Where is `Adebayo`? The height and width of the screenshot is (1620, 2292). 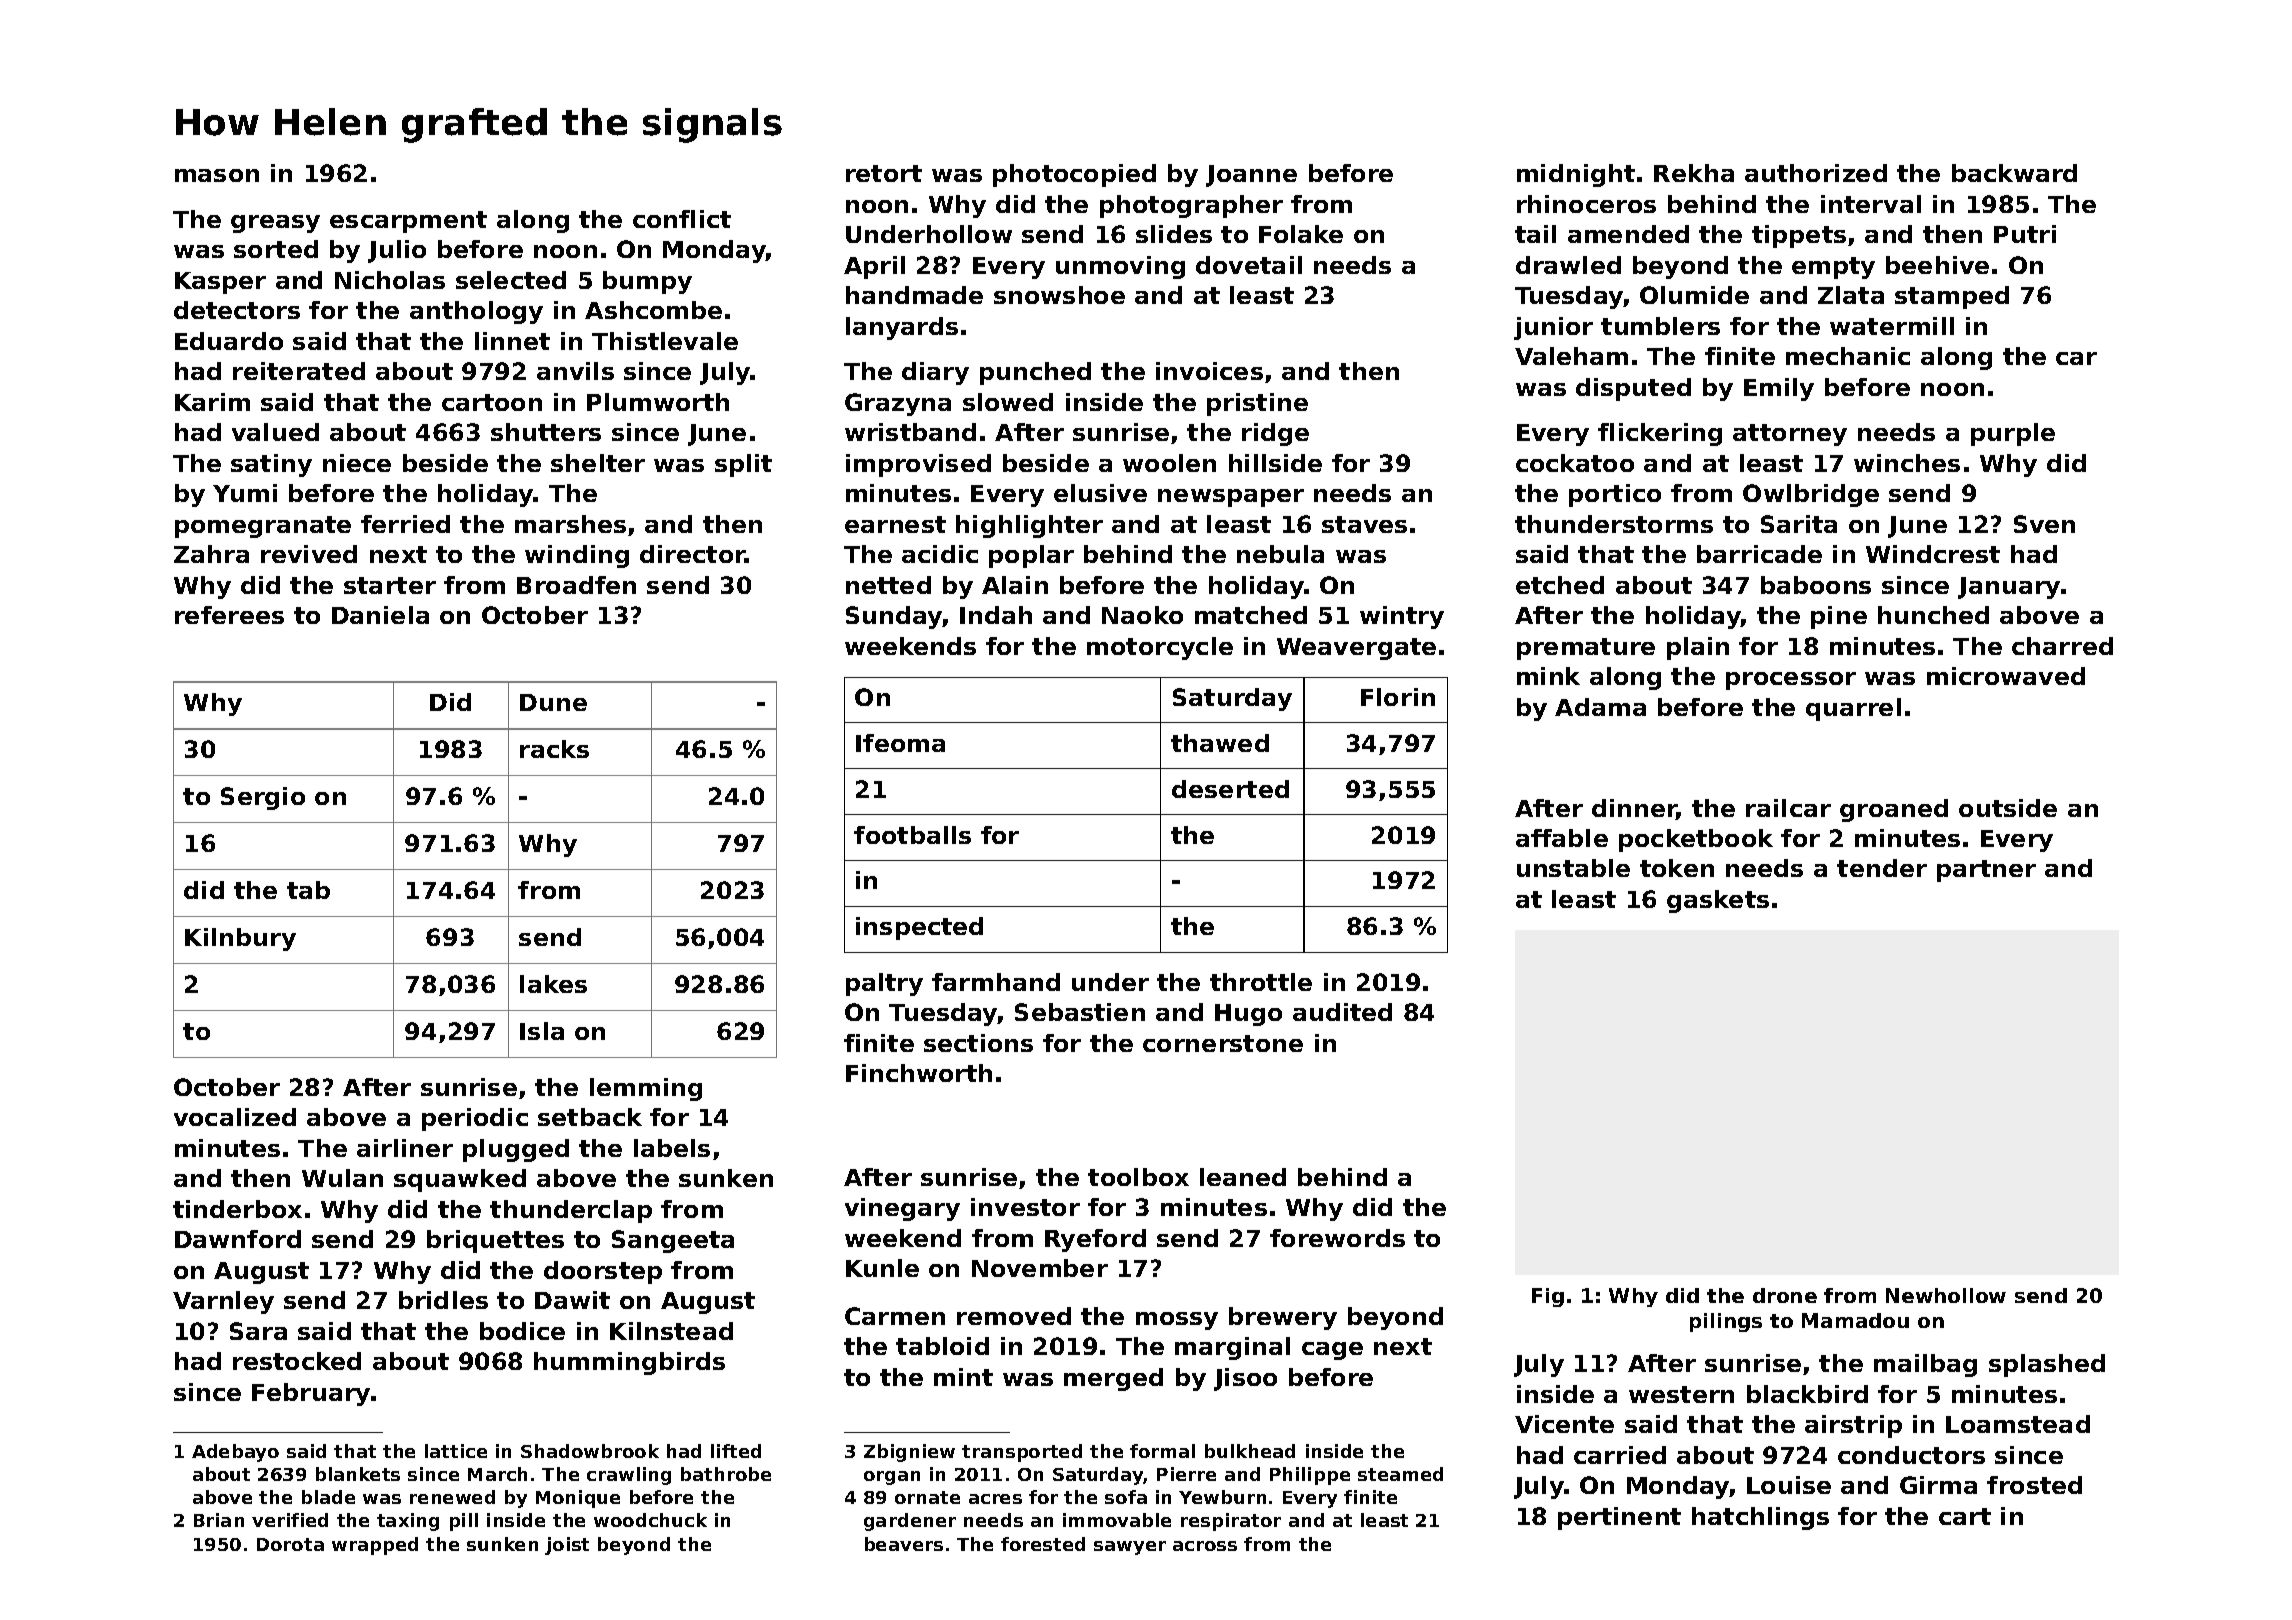 Adebayo is located at coordinates (235, 1453).
